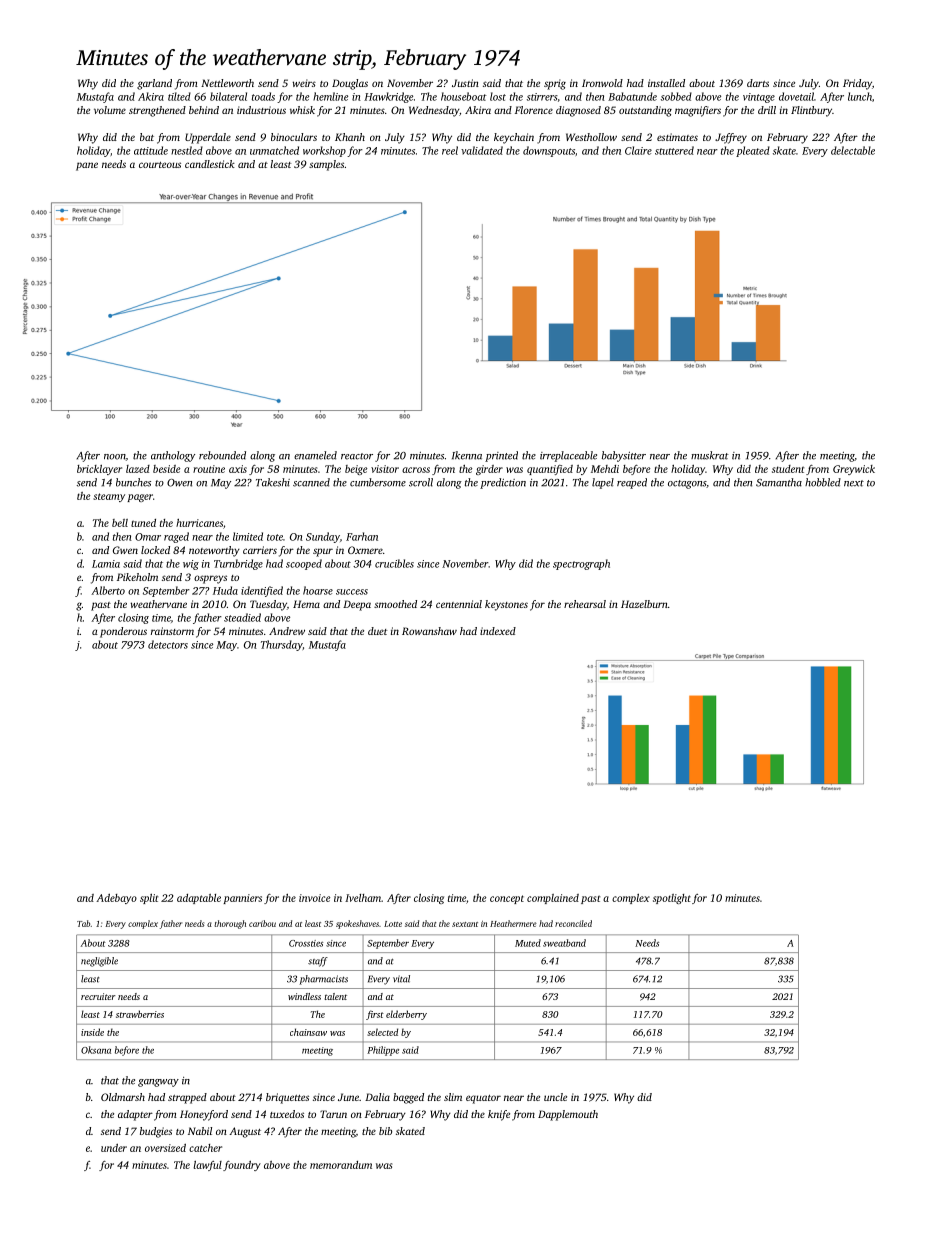  Describe the element at coordinates (710, 455) in the document. I see `muskrat` at that location.
